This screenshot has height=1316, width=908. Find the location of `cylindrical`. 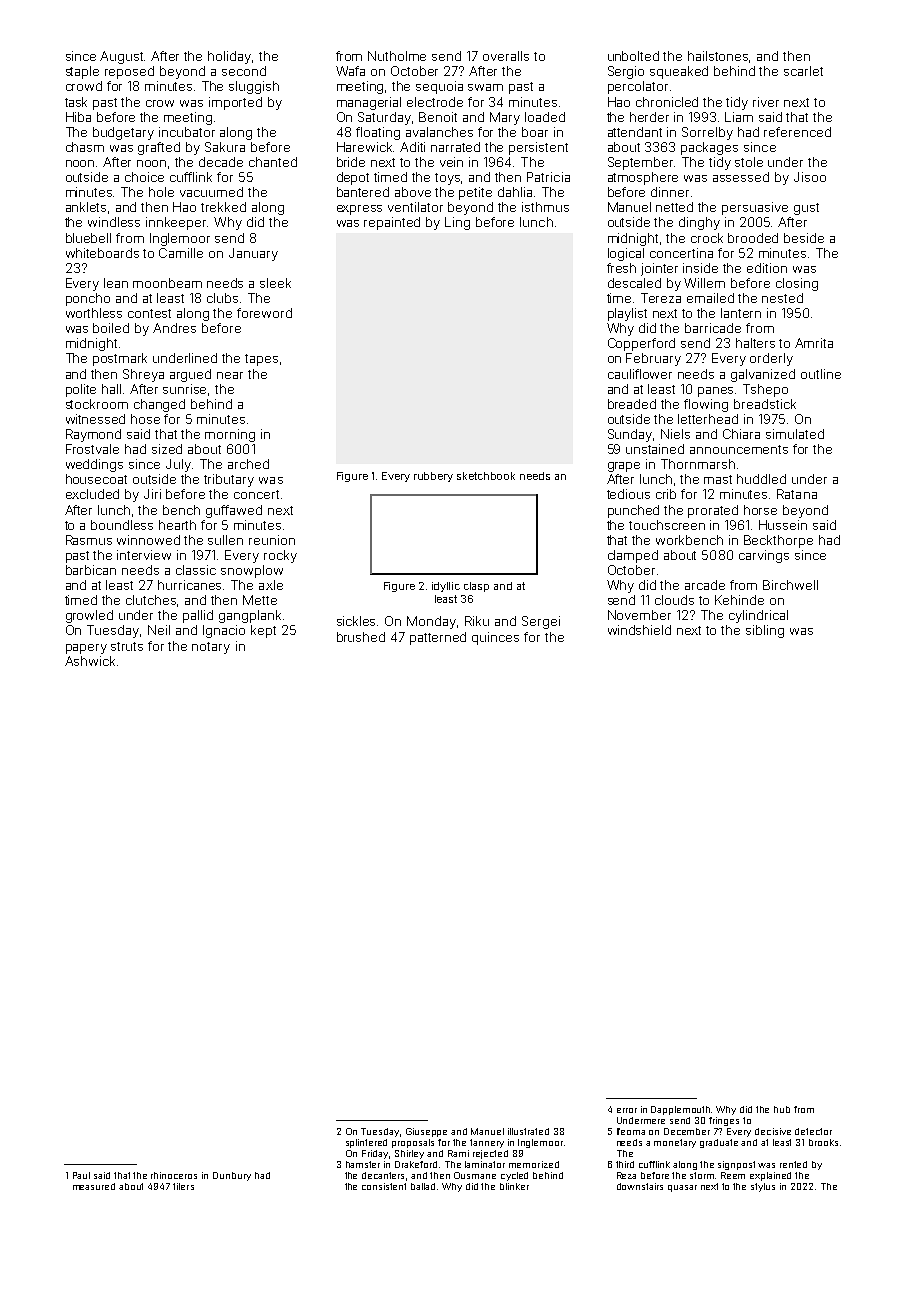

cylindrical is located at coordinates (758, 616).
